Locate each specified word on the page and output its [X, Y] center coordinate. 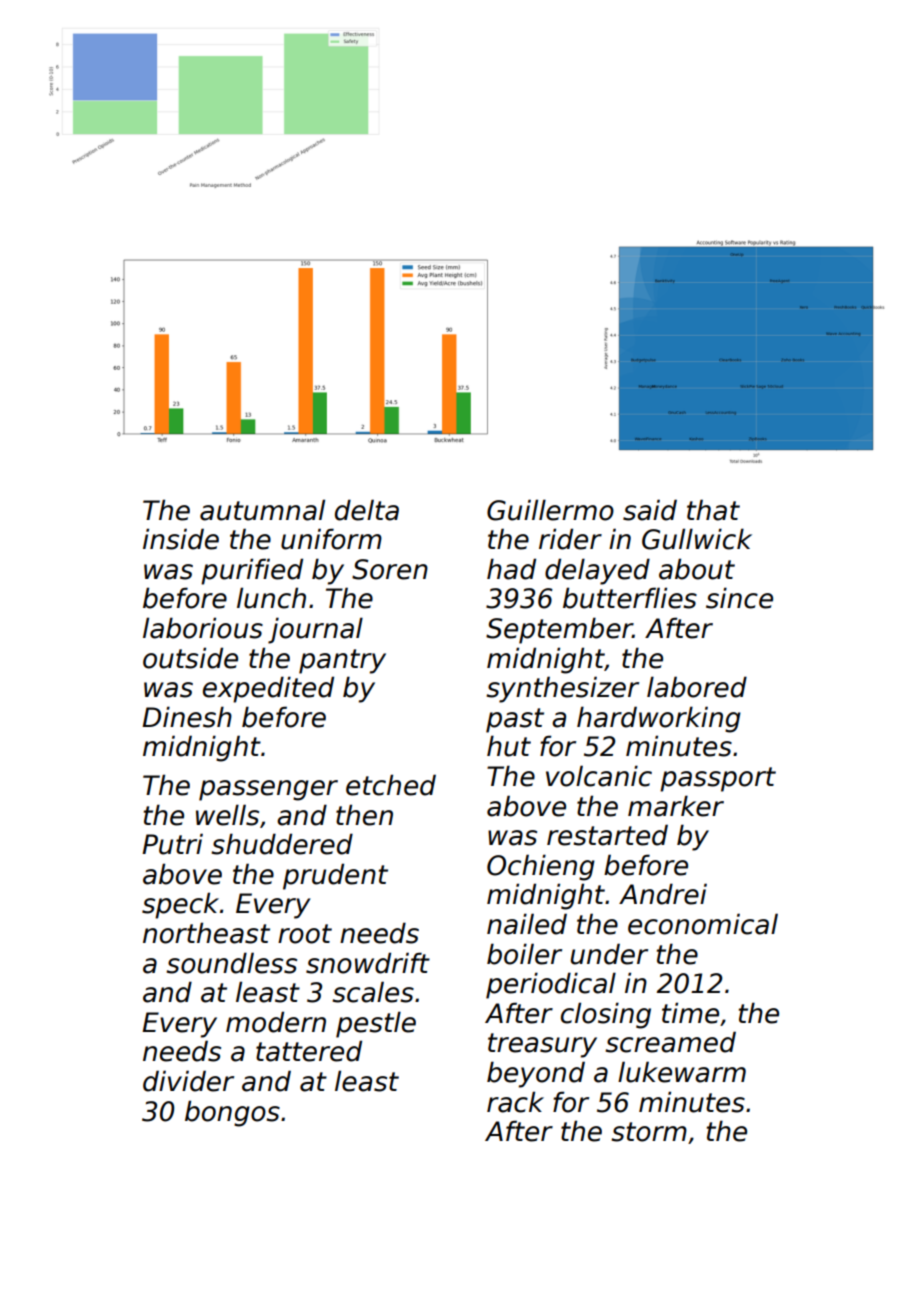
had [511, 569]
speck [180, 905]
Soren [390, 569]
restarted [607, 835]
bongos [232, 1113]
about [697, 569]
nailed [527, 924]
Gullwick [697, 539]
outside [190, 658]
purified [252, 571]
